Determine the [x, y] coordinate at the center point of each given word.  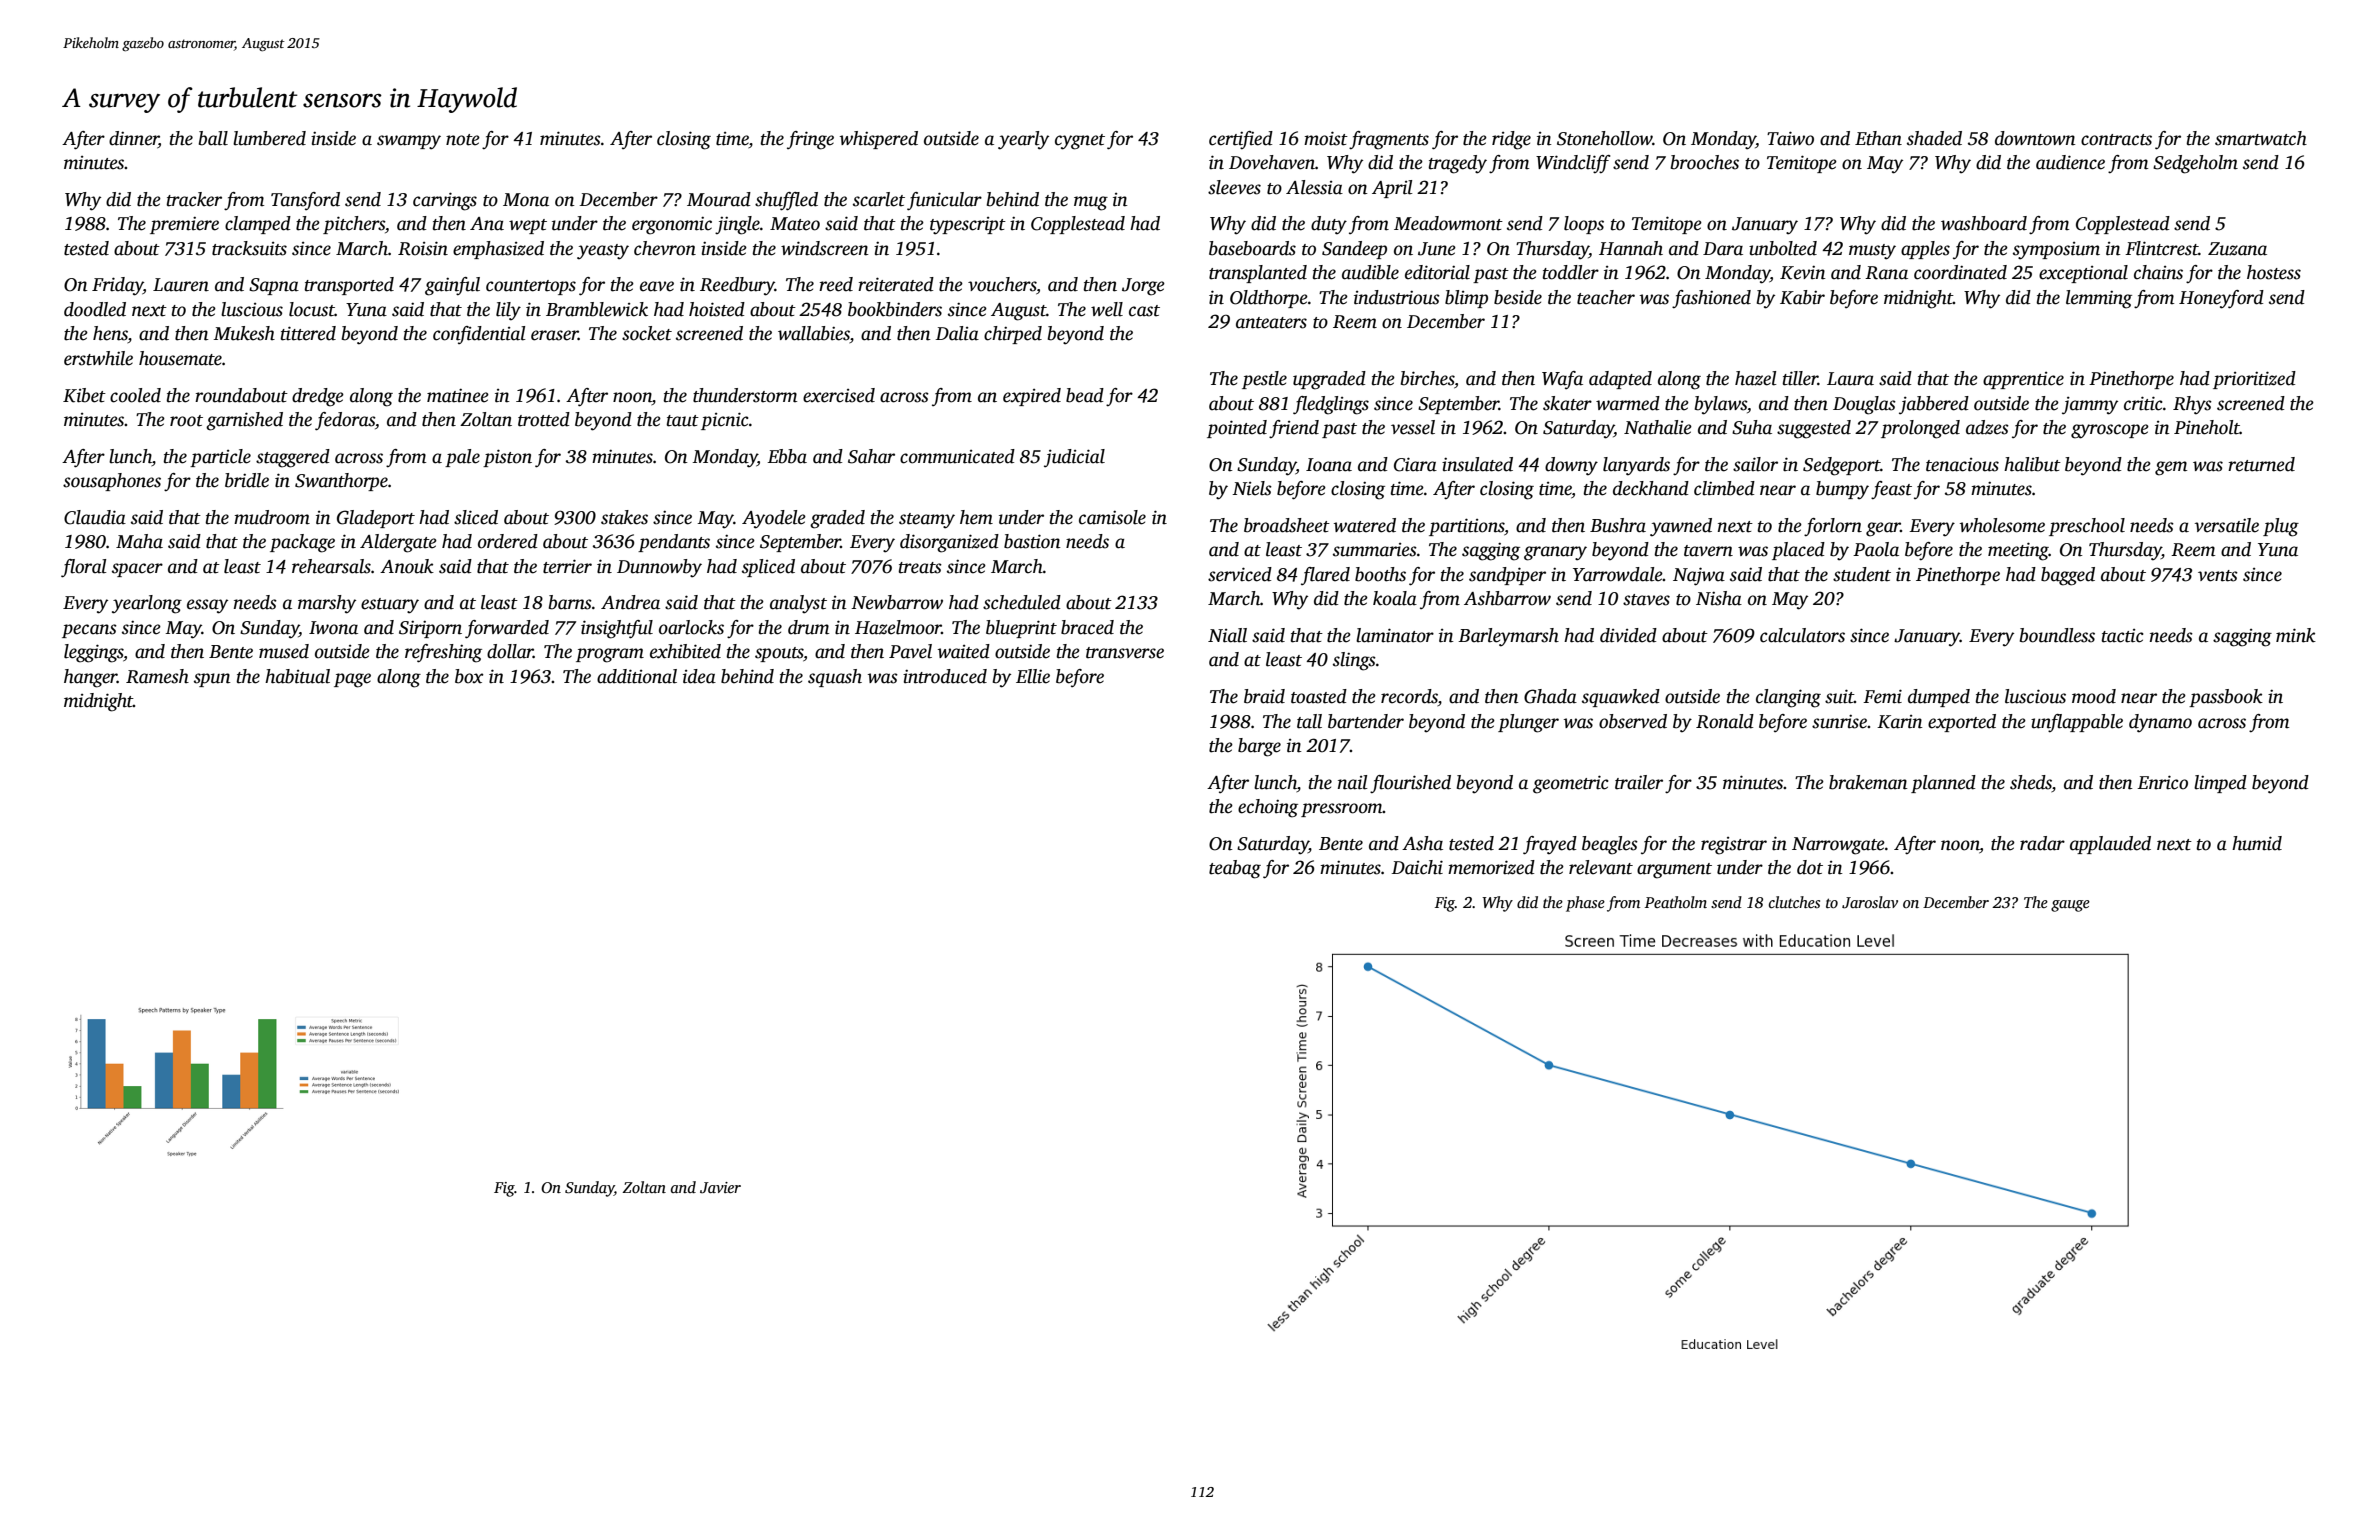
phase [1585, 904]
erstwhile [98, 358]
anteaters [1271, 323]
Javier [720, 1187]
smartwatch [2261, 138]
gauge [2070, 906]
